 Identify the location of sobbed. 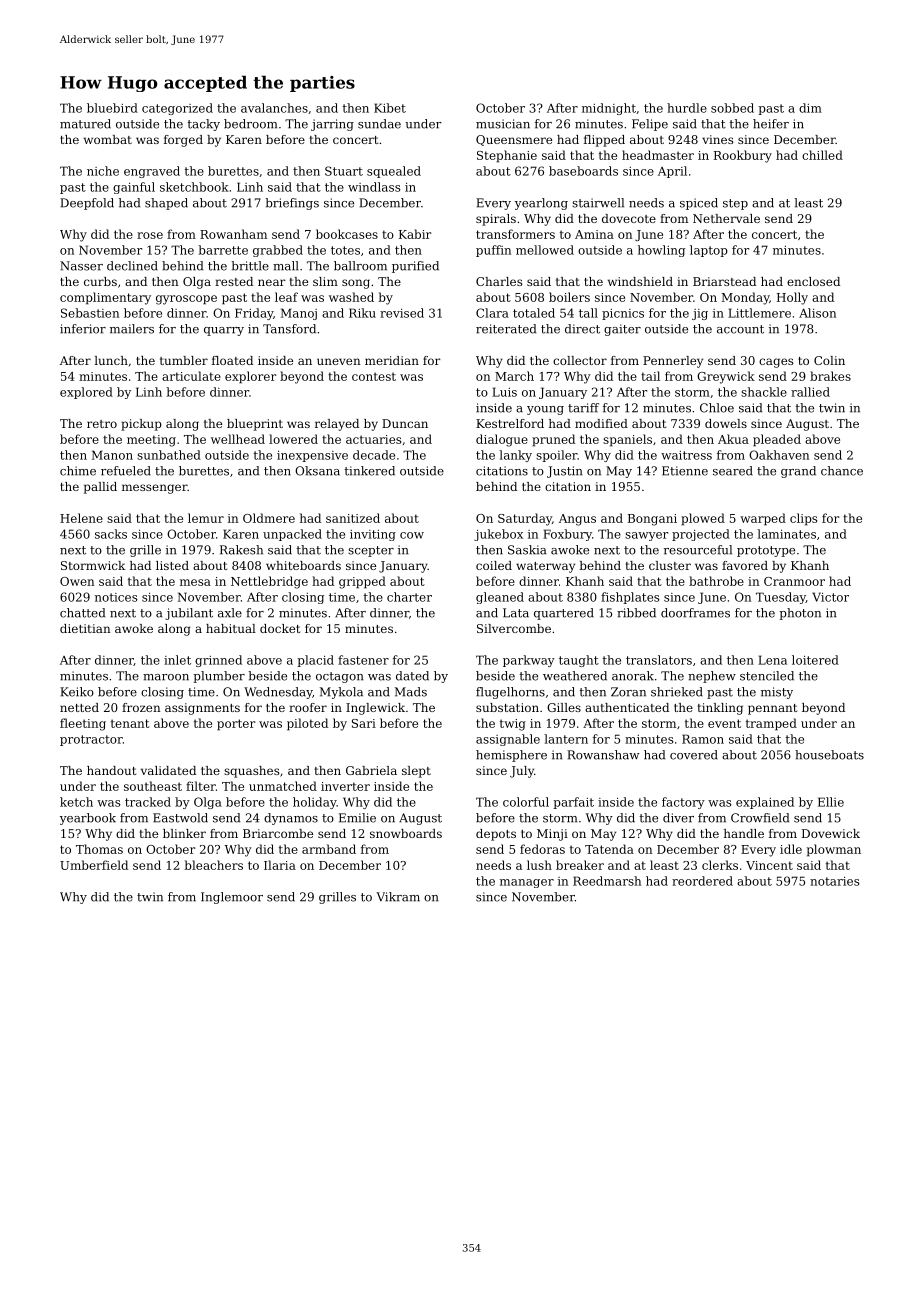
(732, 108).
